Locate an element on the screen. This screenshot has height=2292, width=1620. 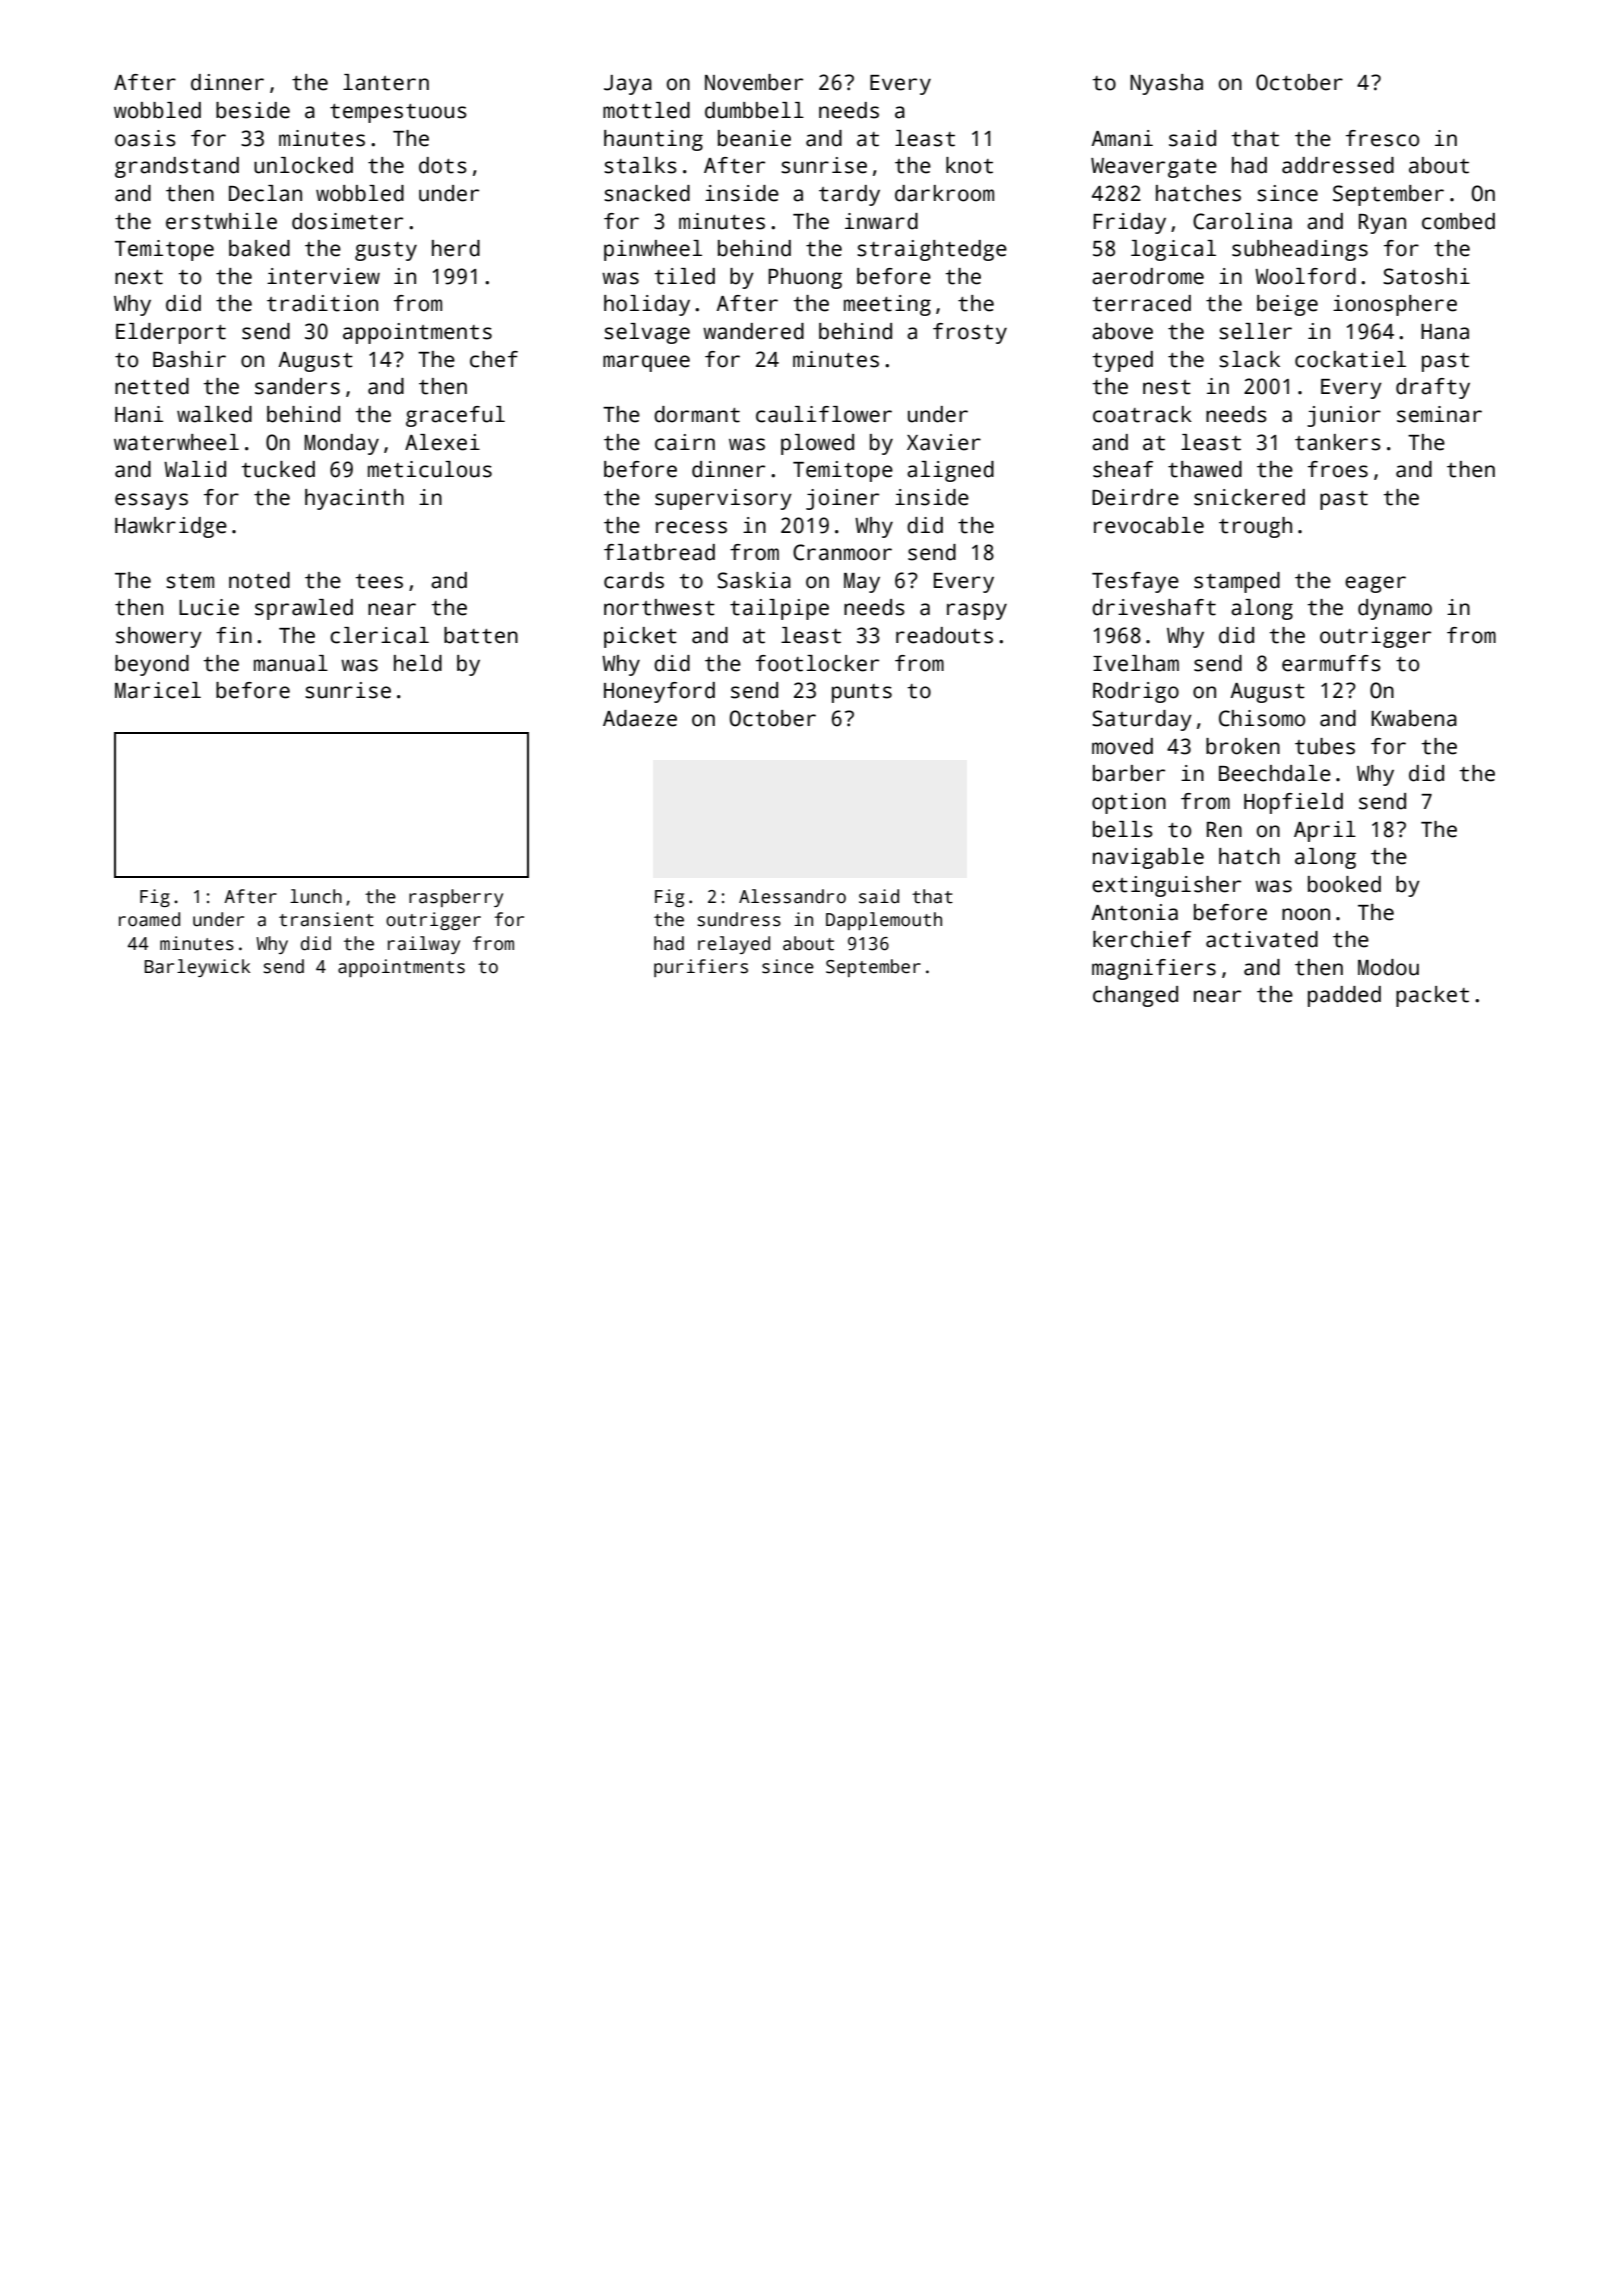
Barleywick is located at coordinates (197, 968).
